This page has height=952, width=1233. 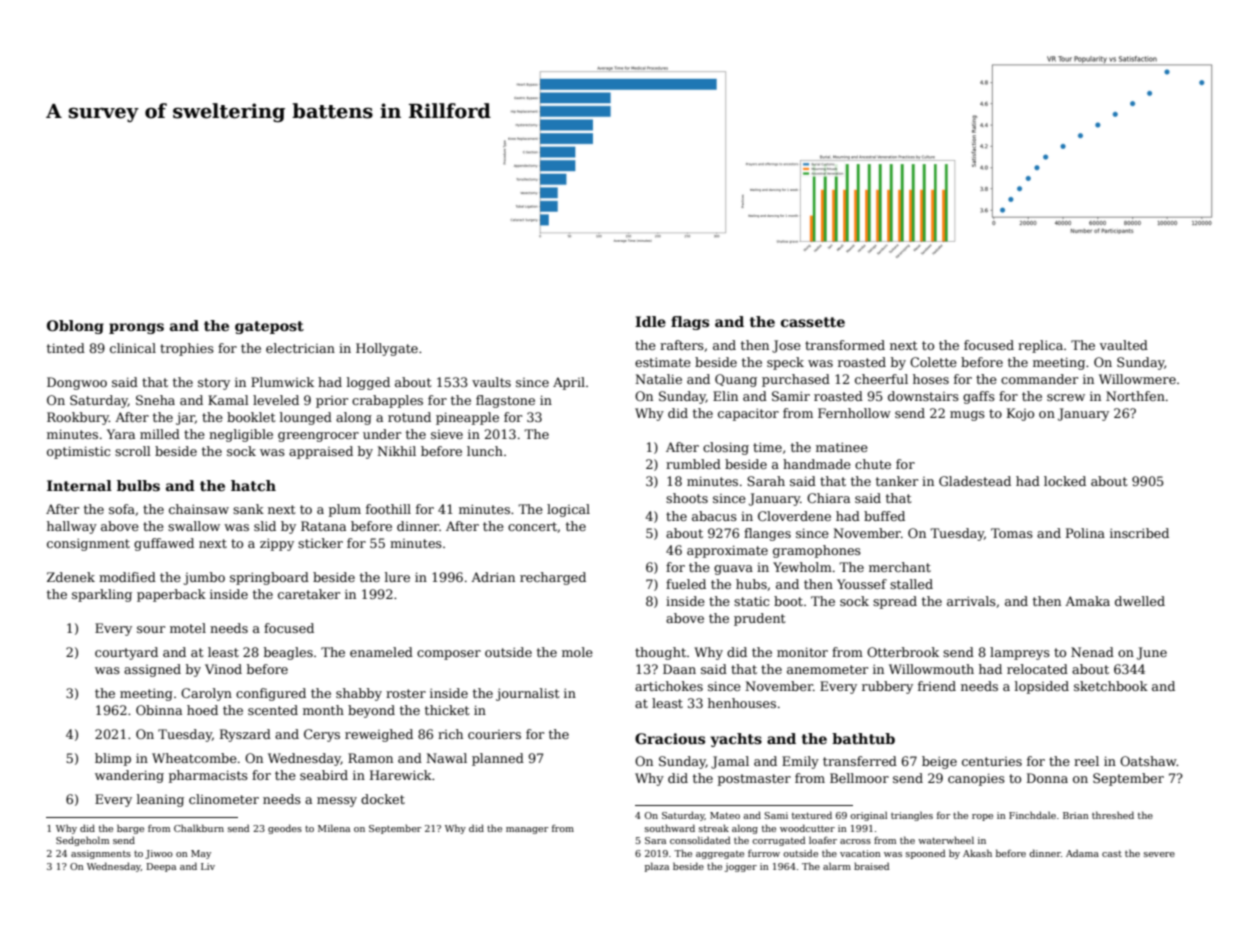 What do you see at coordinates (1135, 396) in the page?
I see `Northfen` at bounding box center [1135, 396].
